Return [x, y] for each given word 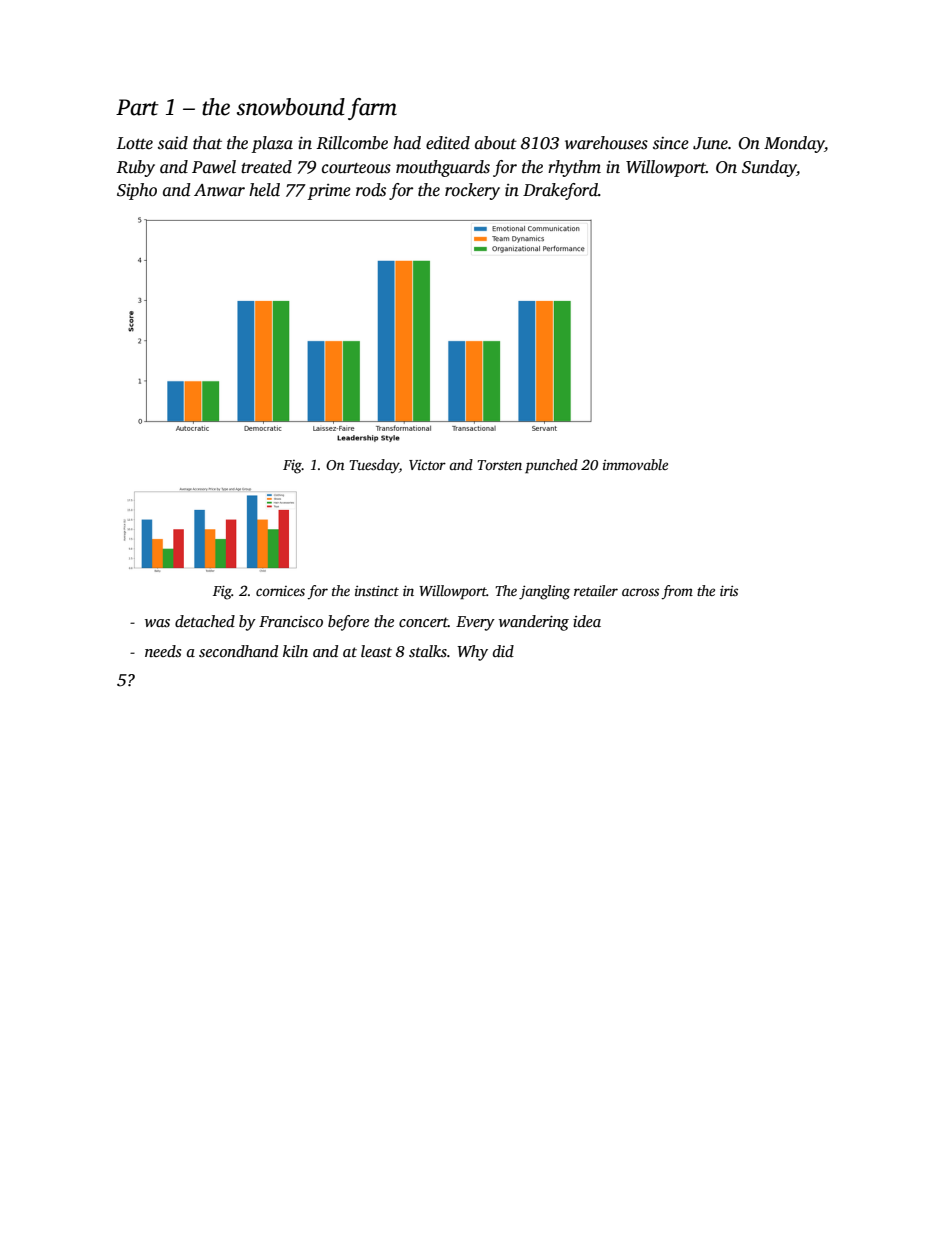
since [671, 143]
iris [729, 590]
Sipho [137, 191]
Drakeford [560, 191]
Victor [427, 464]
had [407, 143]
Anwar [219, 190]
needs [163, 651]
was [157, 623]
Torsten [499, 465]
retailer [596, 590]
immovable [635, 464]
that [207, 143]
